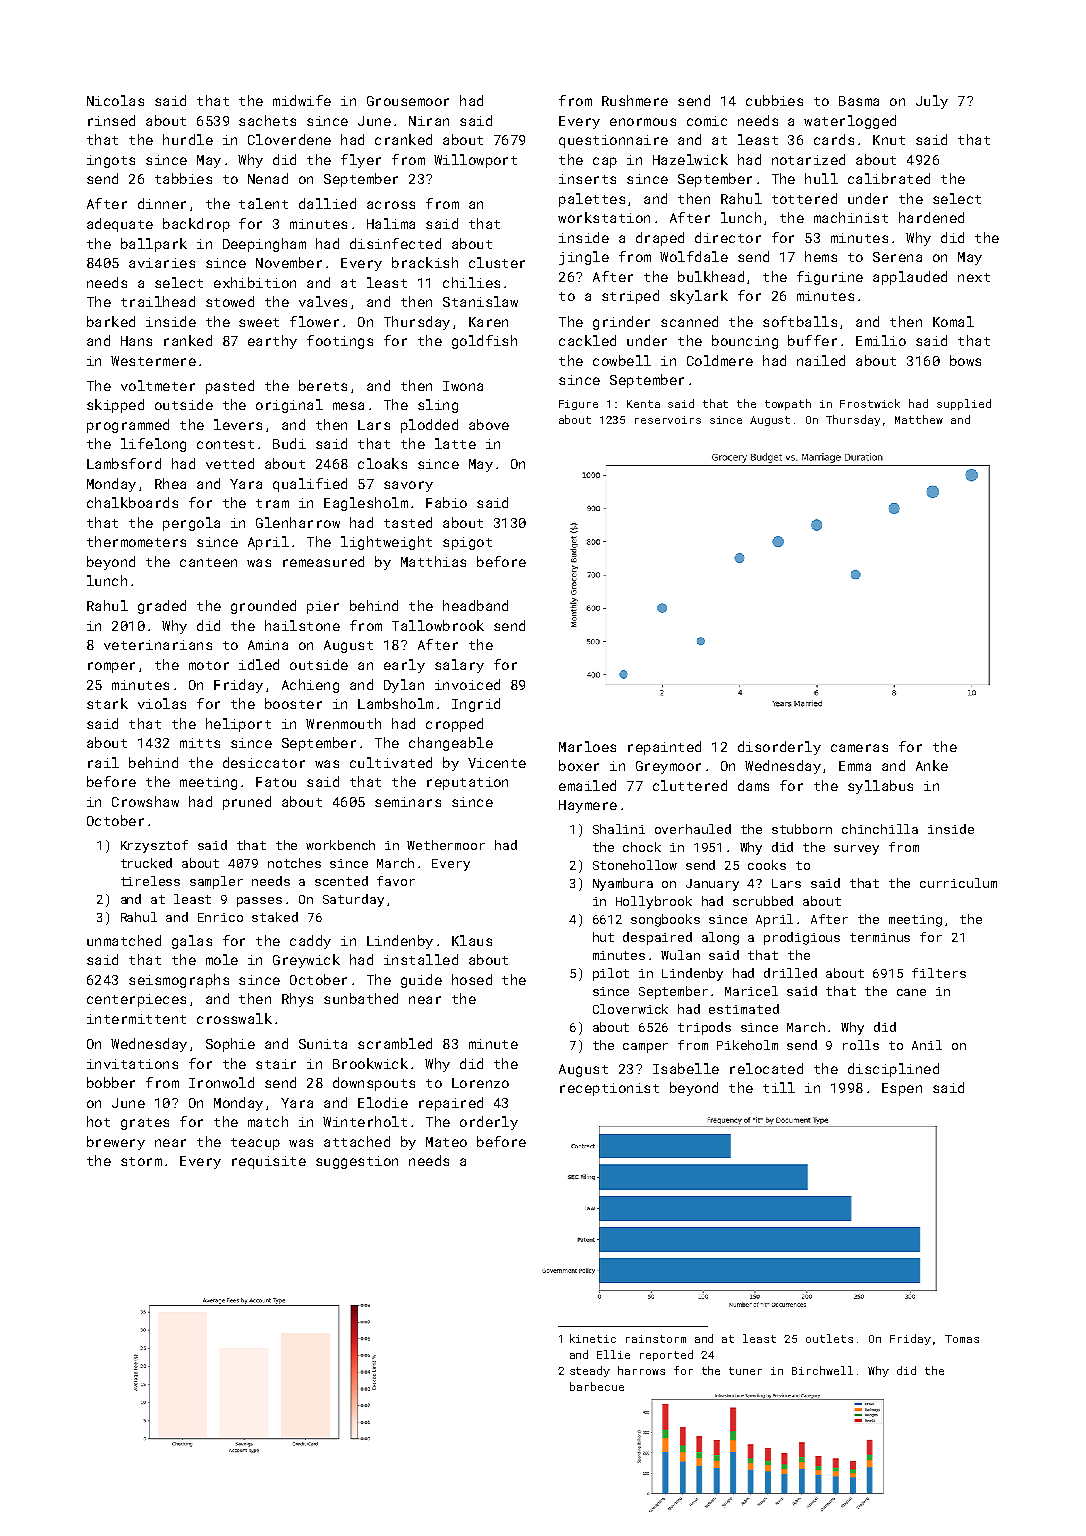 The image size is (1086, 1536). I want to click on Espen, so click(902, 1089).
